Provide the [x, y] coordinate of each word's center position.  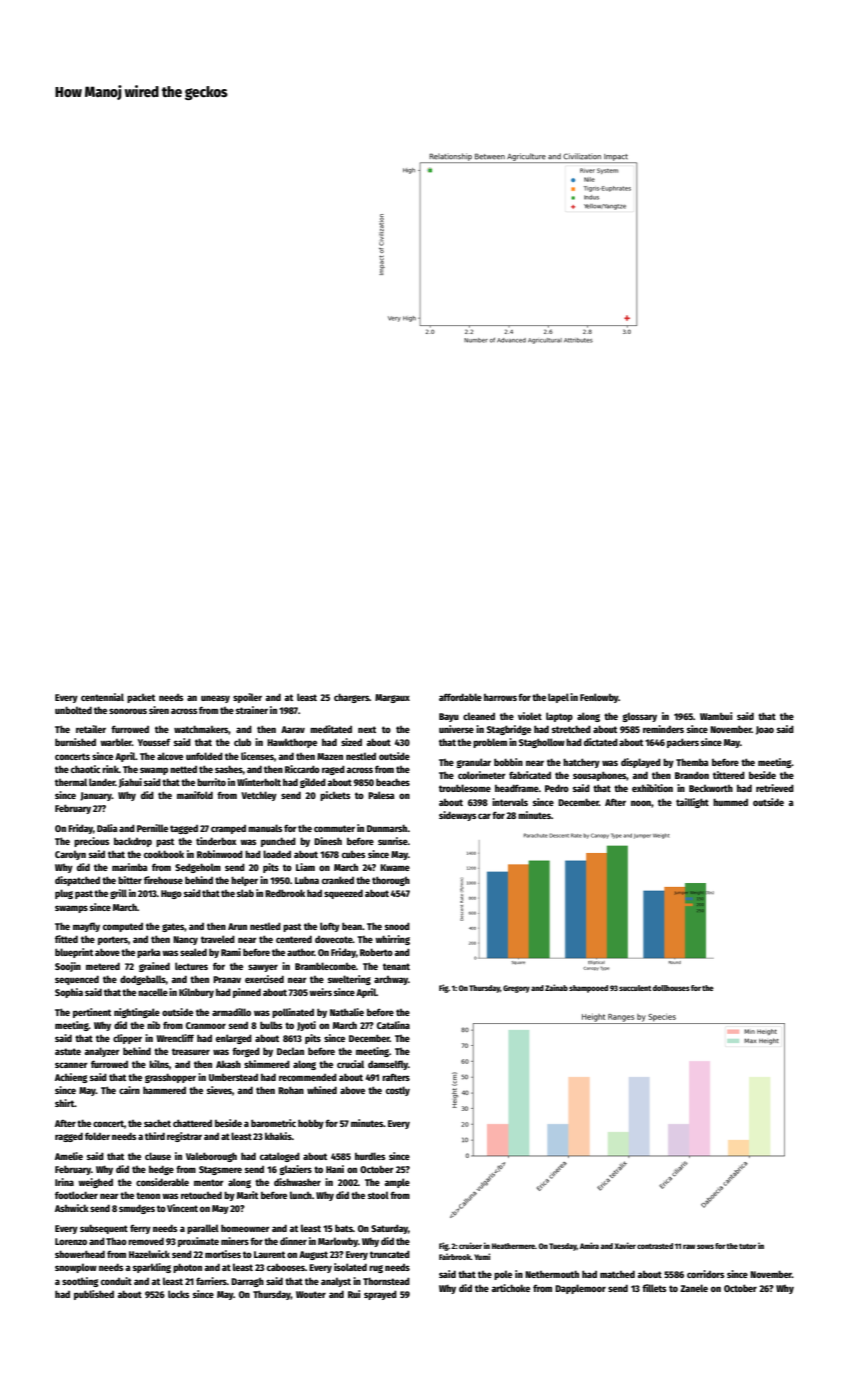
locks [179, 1294]
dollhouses [671, 988]
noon [641, 803]
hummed [730, 802]
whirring [392, 940]
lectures [191, 966]
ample [397, 1183]
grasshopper [170, 1078]
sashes [229, 769]
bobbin [508, 762]
